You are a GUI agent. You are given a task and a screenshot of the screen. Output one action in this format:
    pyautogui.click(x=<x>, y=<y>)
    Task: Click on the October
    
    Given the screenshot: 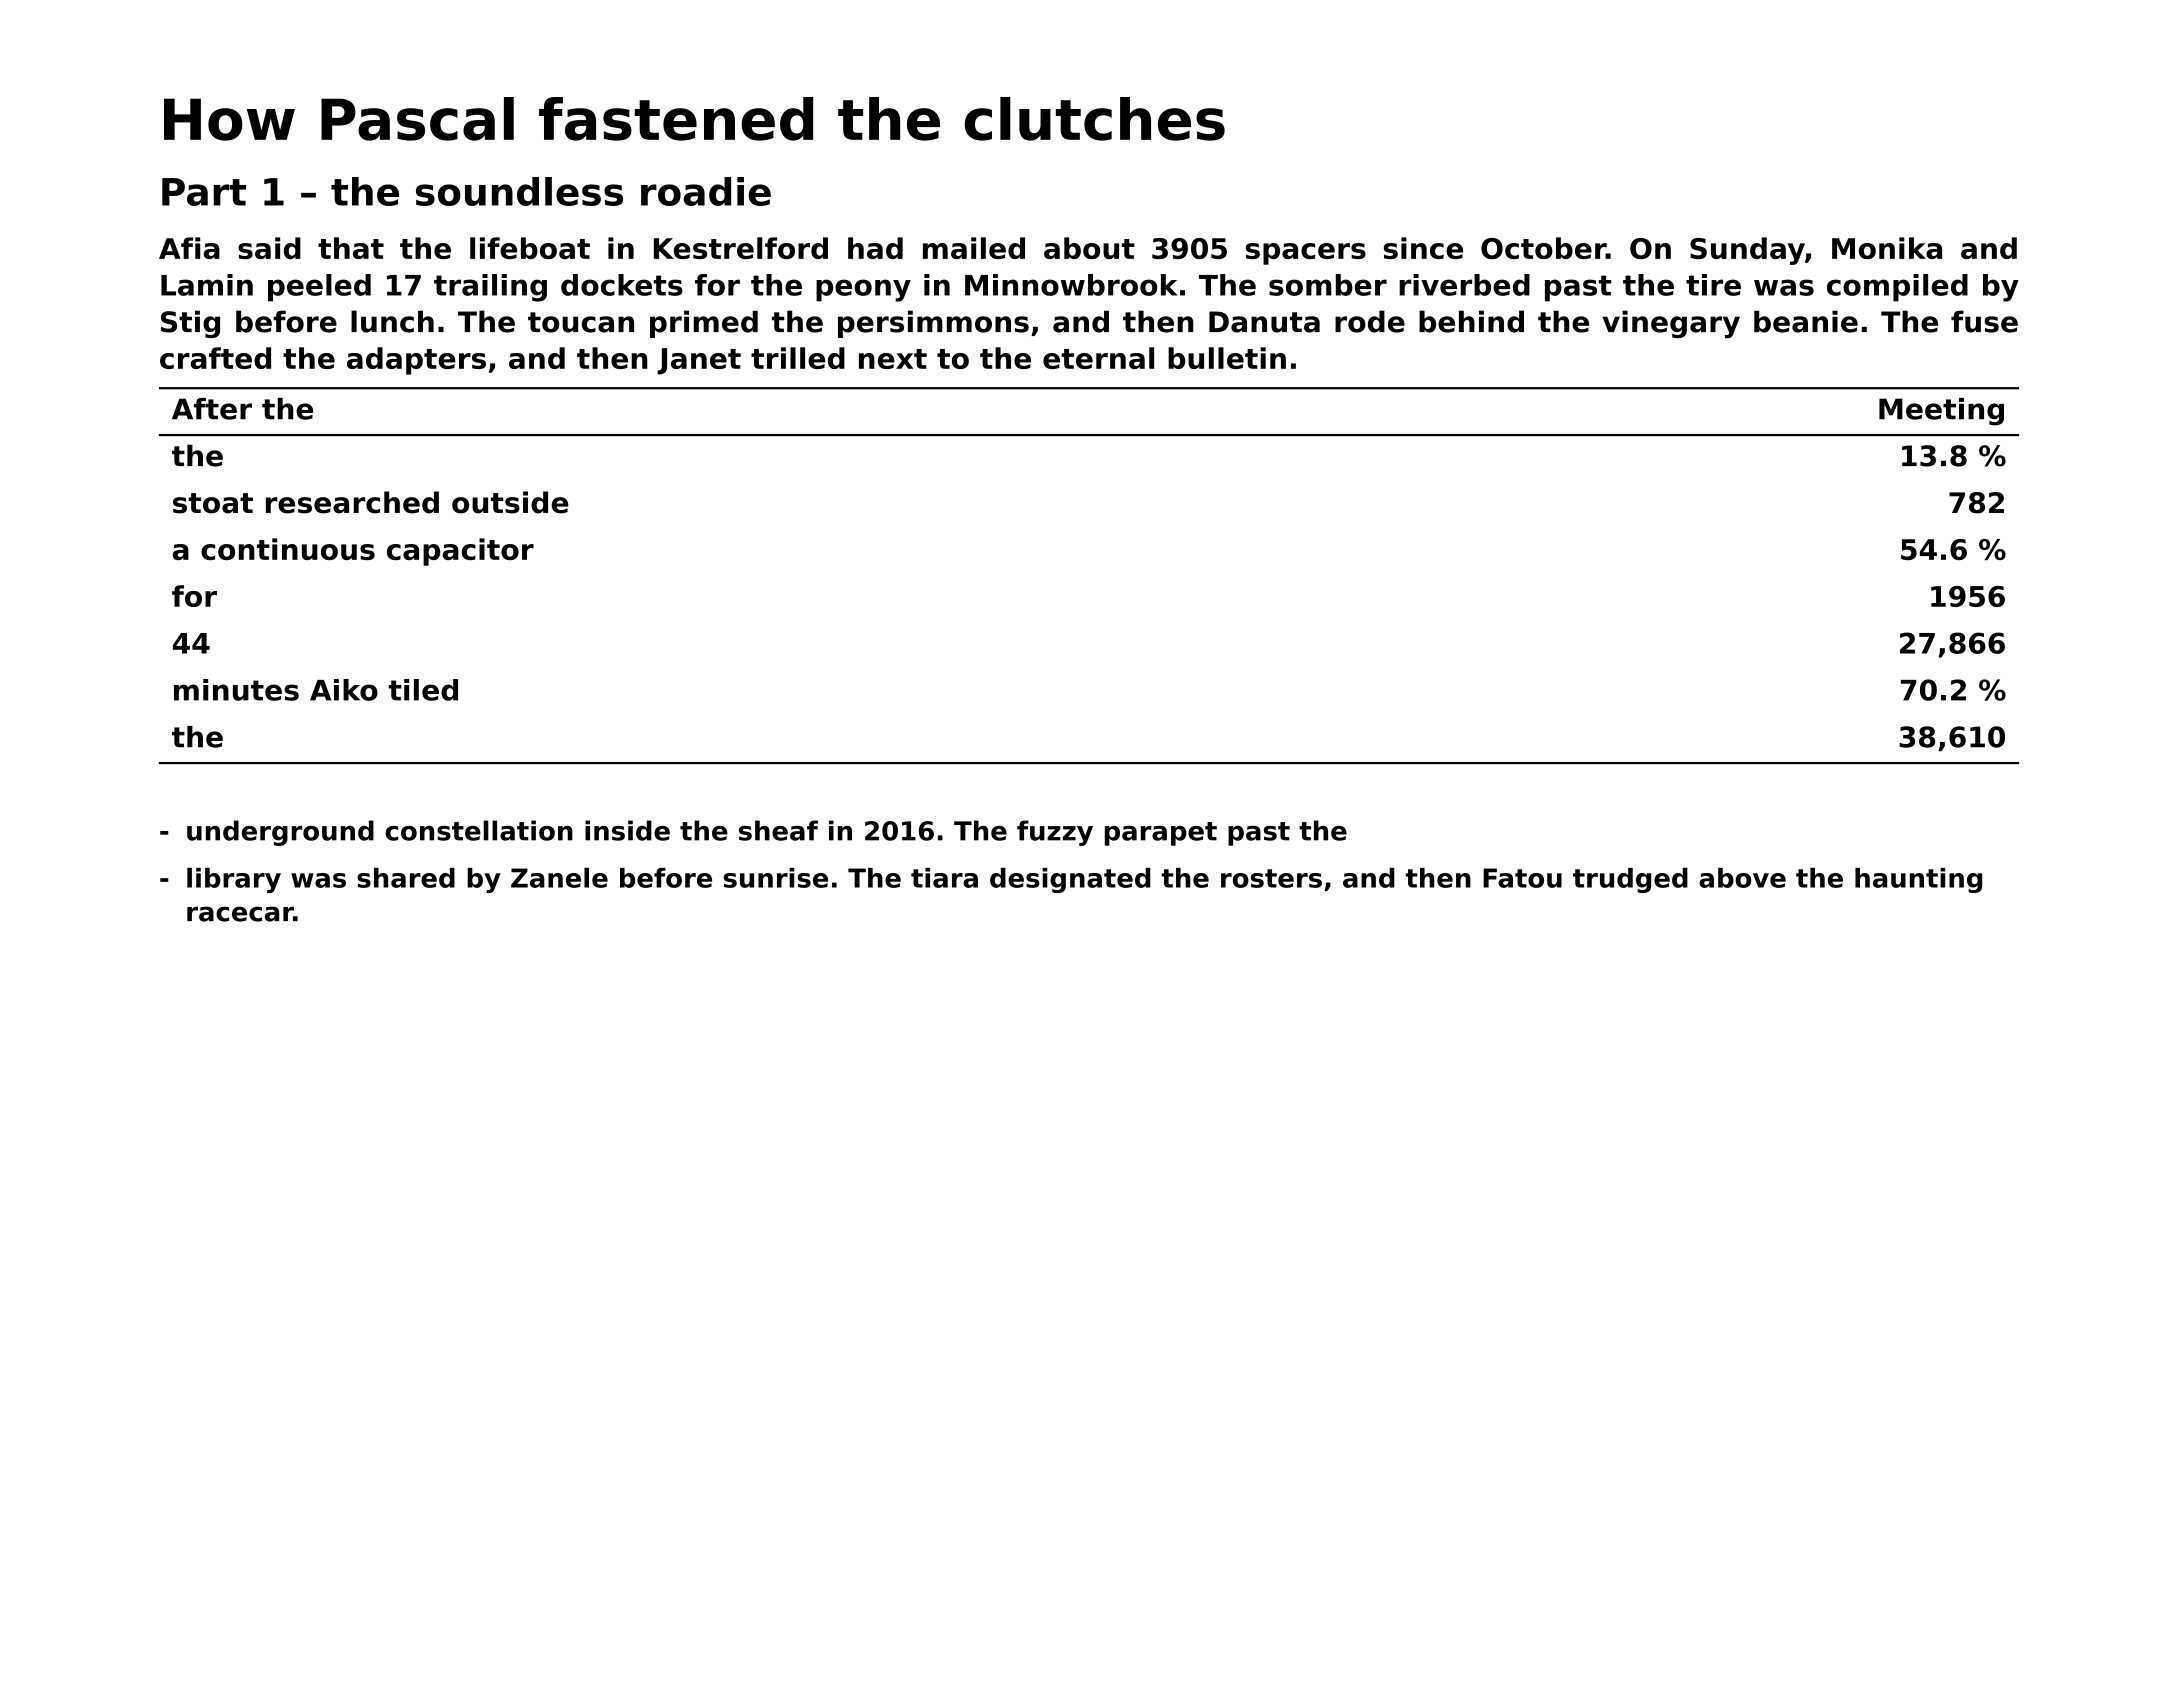 What is the action you would take?
    pyautogui.click(x=1543, y=248)
